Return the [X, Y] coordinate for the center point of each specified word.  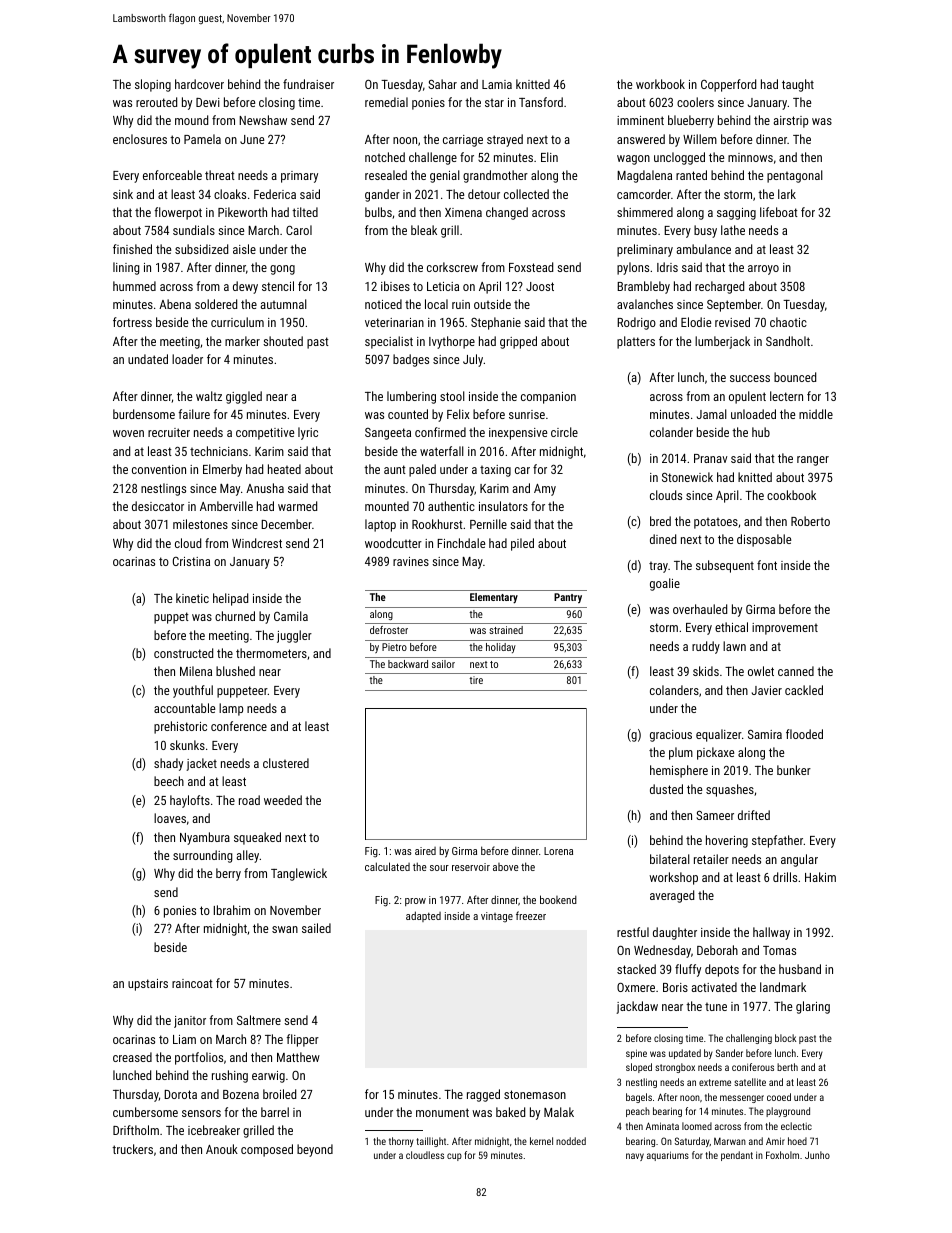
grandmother [495, 176]
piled [522, 544]
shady [168, 764]
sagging [736, 214]
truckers [132, 1149]
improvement [785, 629]
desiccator [158, 506]
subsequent [725, 566]
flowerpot [178, 213]
